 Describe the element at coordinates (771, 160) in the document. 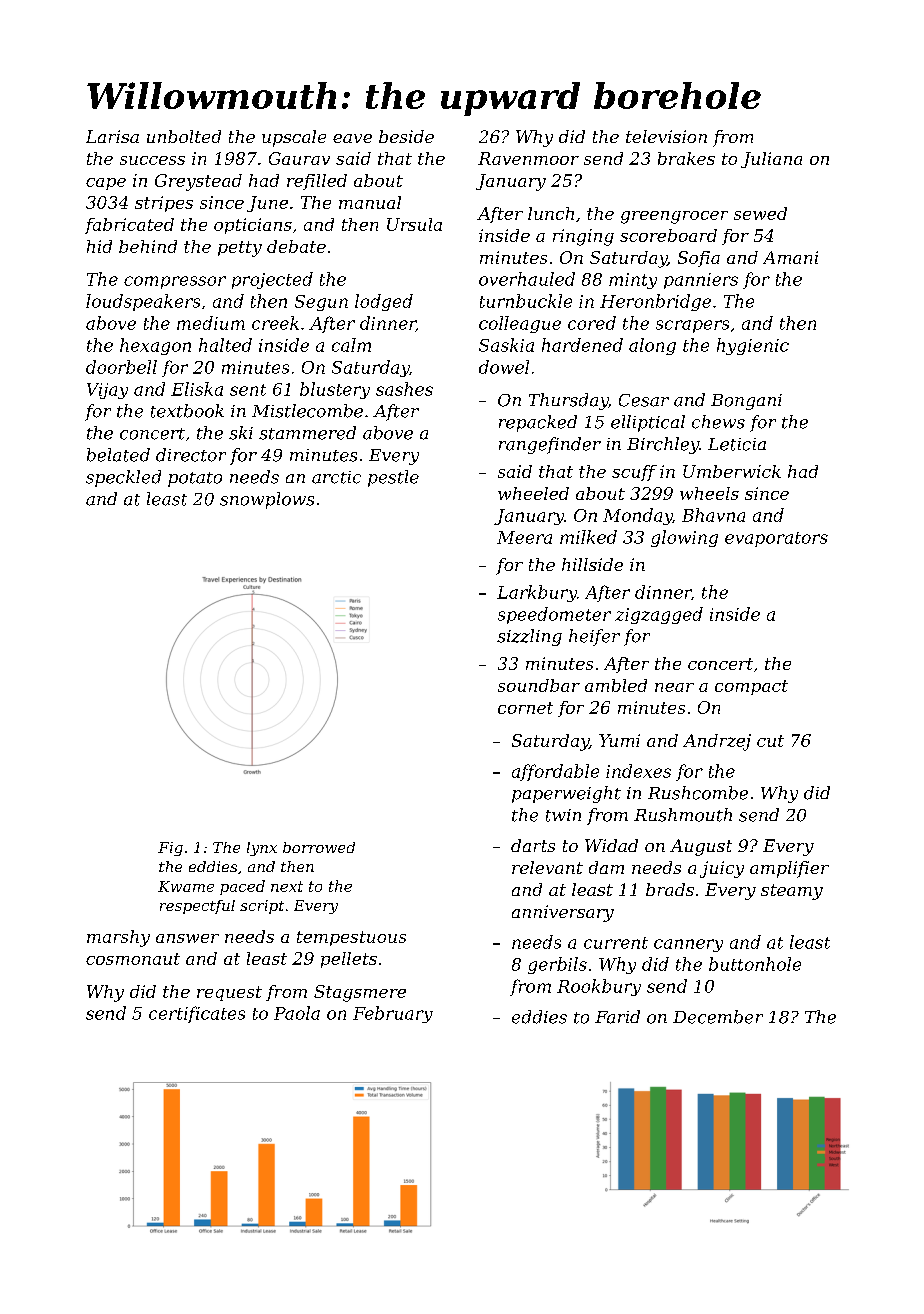

I see `Juliana` at that location.
